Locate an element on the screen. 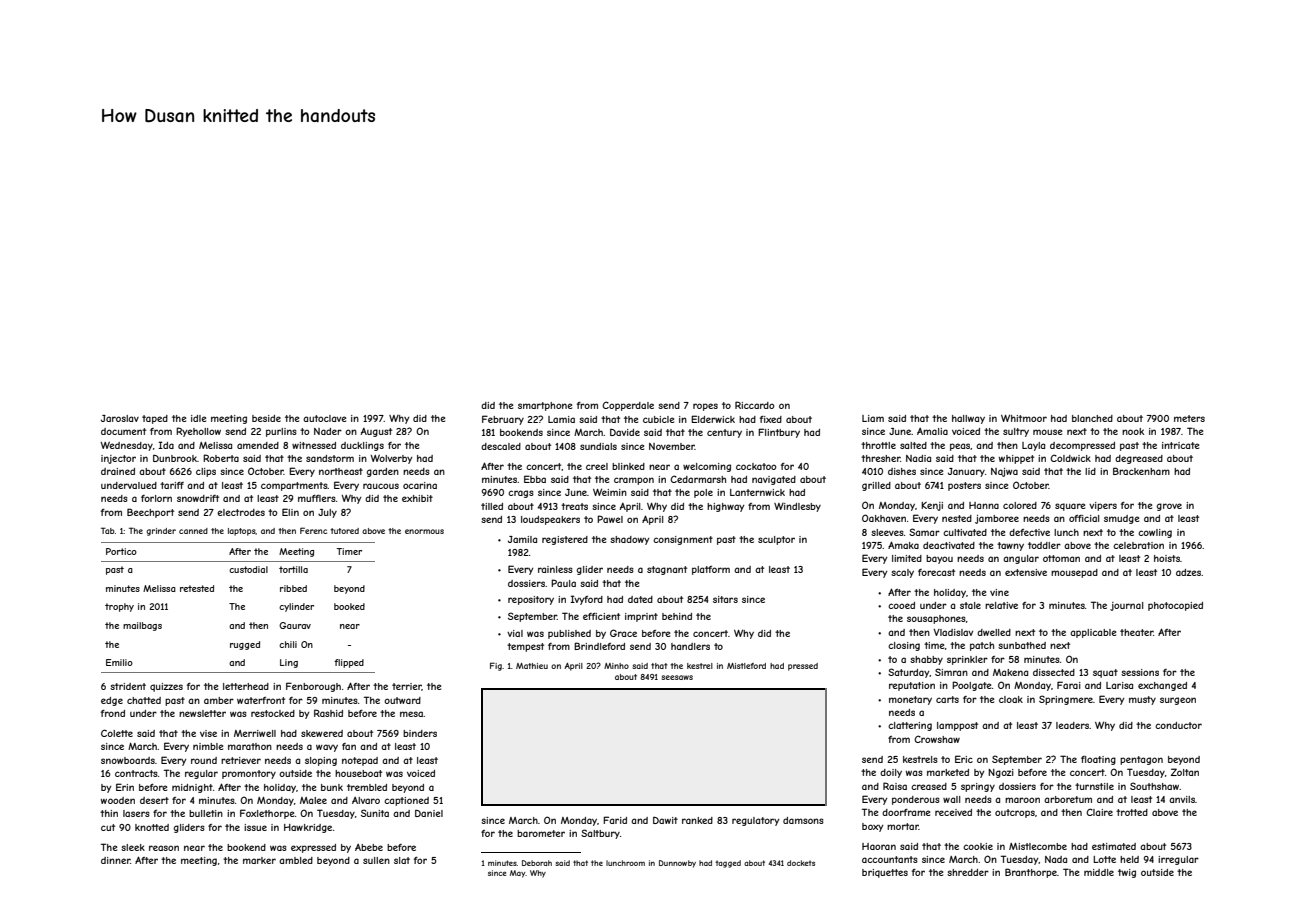 The width and height of the screenshot is (1308, 924). Davide is located at coordinates (625, 432).
